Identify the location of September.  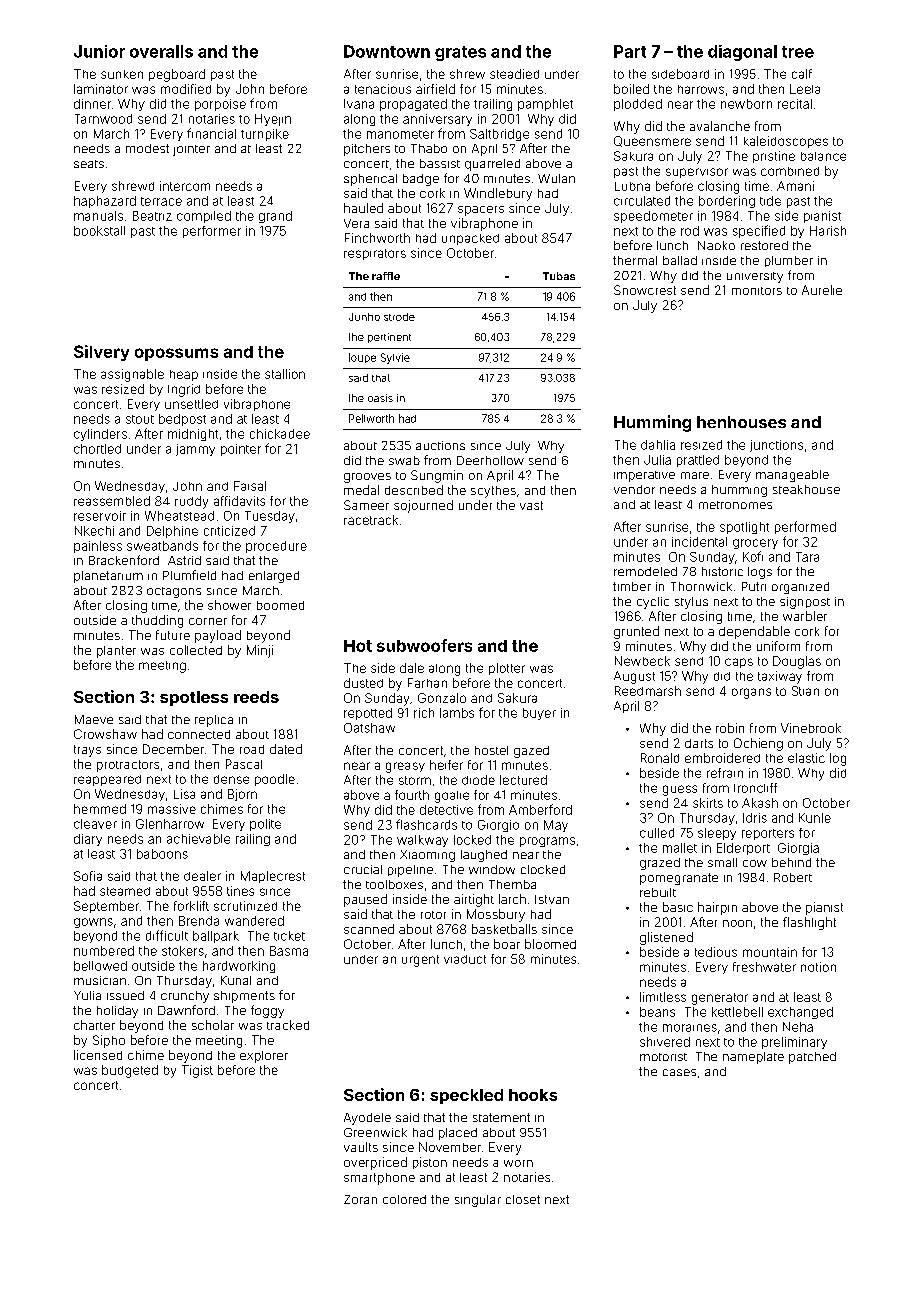
(106, 907).
